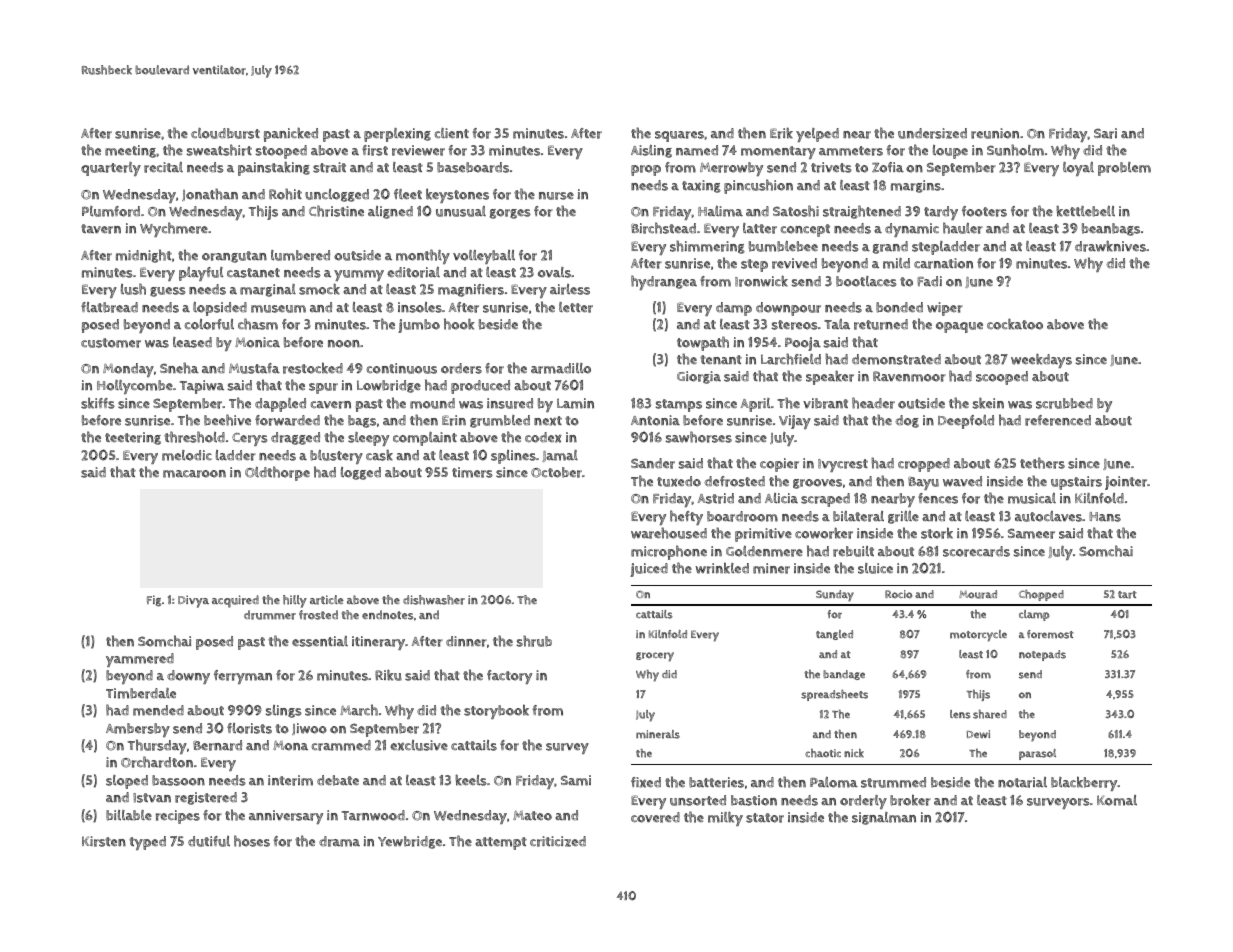 This image has width=1233, height=952. Describe the element at coordinates (725, 818) in the image. I see `milky` at that location.
